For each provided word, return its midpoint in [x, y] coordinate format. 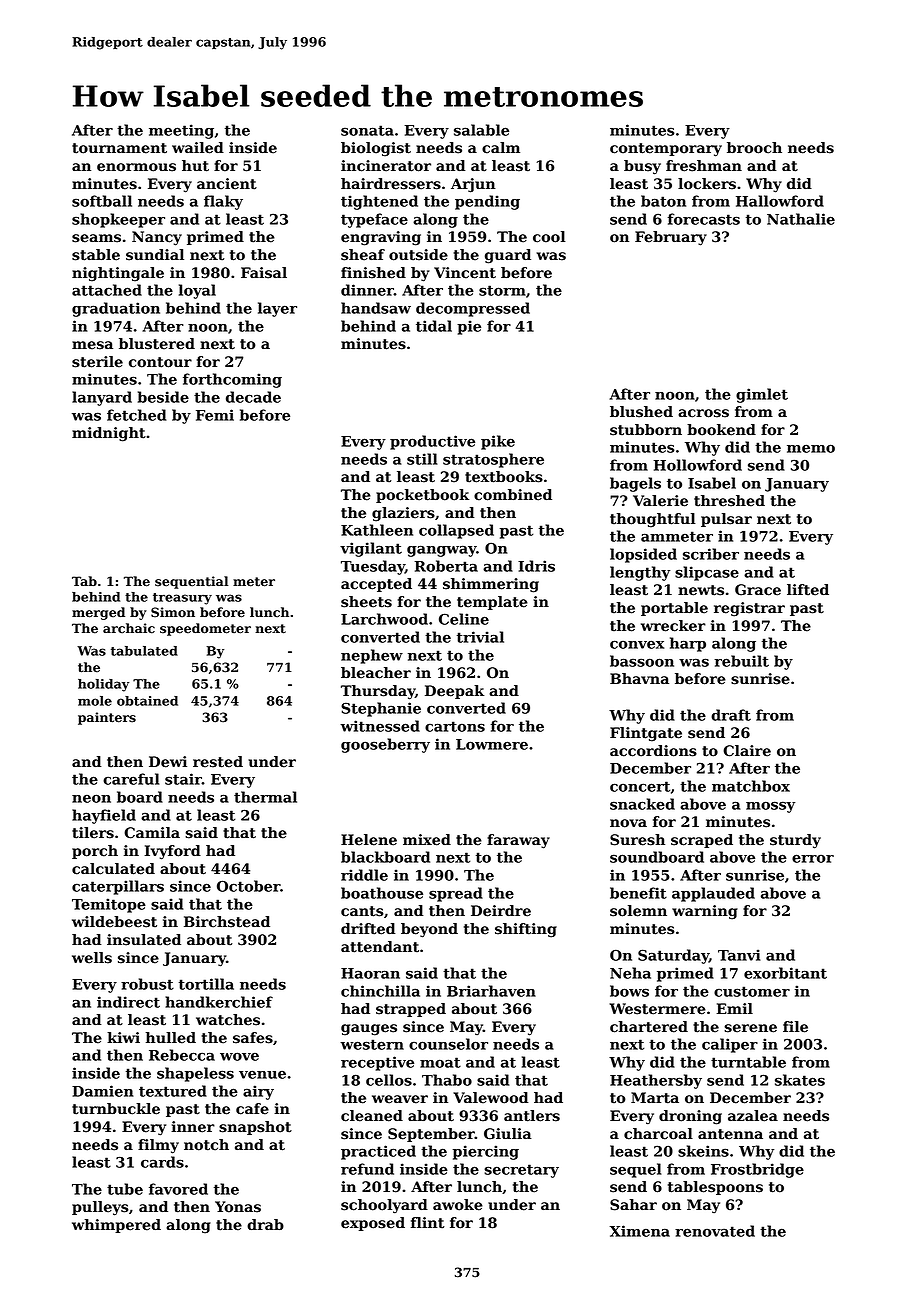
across [703, 413]
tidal [434, 326]
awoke [458, 1205]
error [813, 859]
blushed [641, 412]
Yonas [238, 1207]
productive [432, 442]
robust [147, 984]
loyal [197, 291]
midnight [109, 434]
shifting [526, 930]
